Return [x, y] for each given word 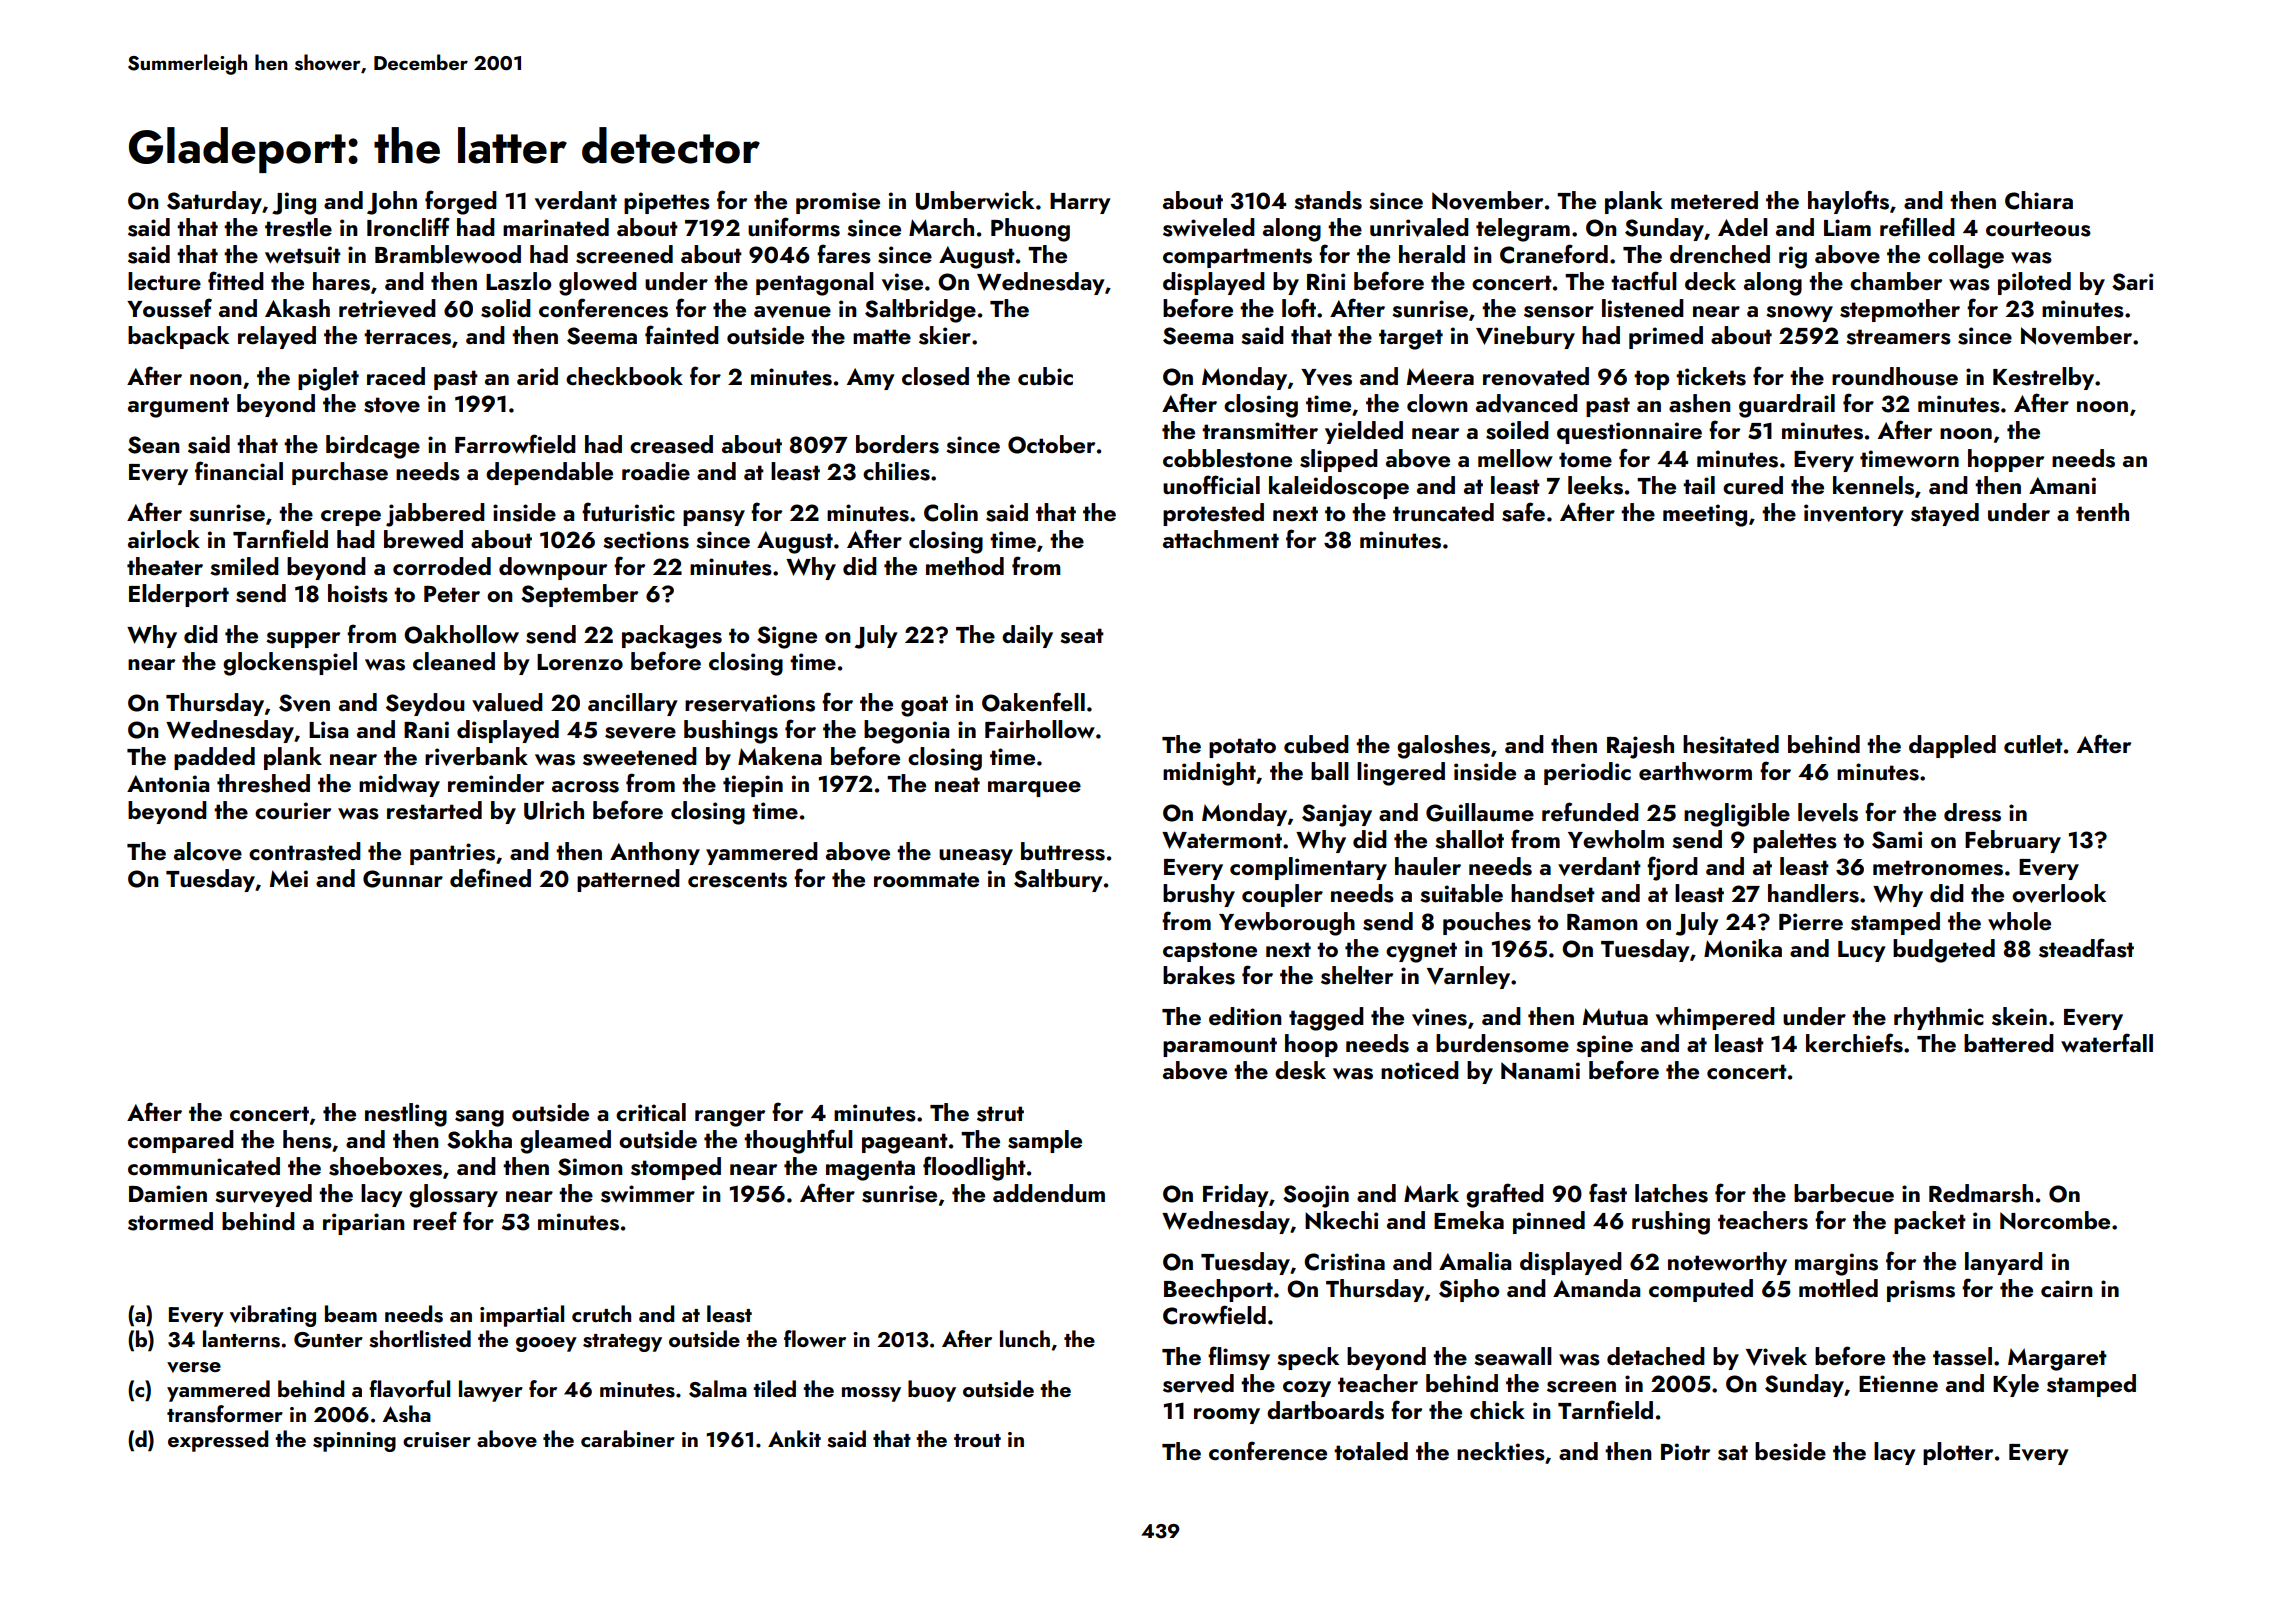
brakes [1199, 975]
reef [435, 1220]
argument [178, 407]
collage [1966, 257]
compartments [1237, 258]
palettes [1795, 841]
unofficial [1211, 485]
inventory [1854, 515]
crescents [737, 880]
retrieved [387, 308]
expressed [218, 1441]
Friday [1236, 1195]
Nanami [1540, 1070]
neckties [1501, 1451]
